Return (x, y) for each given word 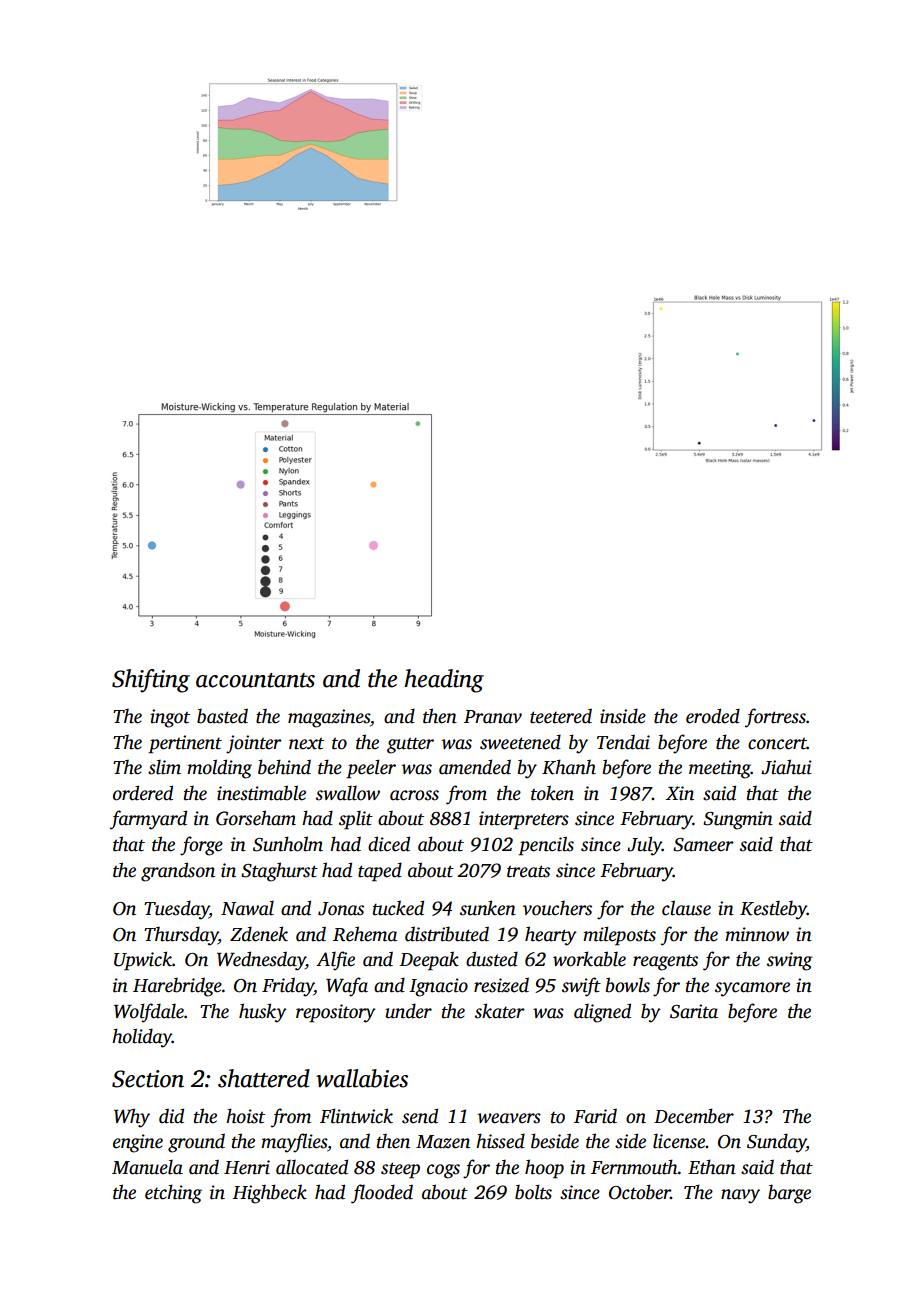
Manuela (147, 1167)
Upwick (143, 961)
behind (284, 767)
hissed (500, 1141)
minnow (757, 934)
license (679, 1141)
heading (444, 681)
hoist (245, 1116)
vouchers (557, 908)
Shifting (151, 681)
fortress (775, 718)
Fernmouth (634, 1167)
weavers (509, 1118)
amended (475, 767)
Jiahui (786, 767)
